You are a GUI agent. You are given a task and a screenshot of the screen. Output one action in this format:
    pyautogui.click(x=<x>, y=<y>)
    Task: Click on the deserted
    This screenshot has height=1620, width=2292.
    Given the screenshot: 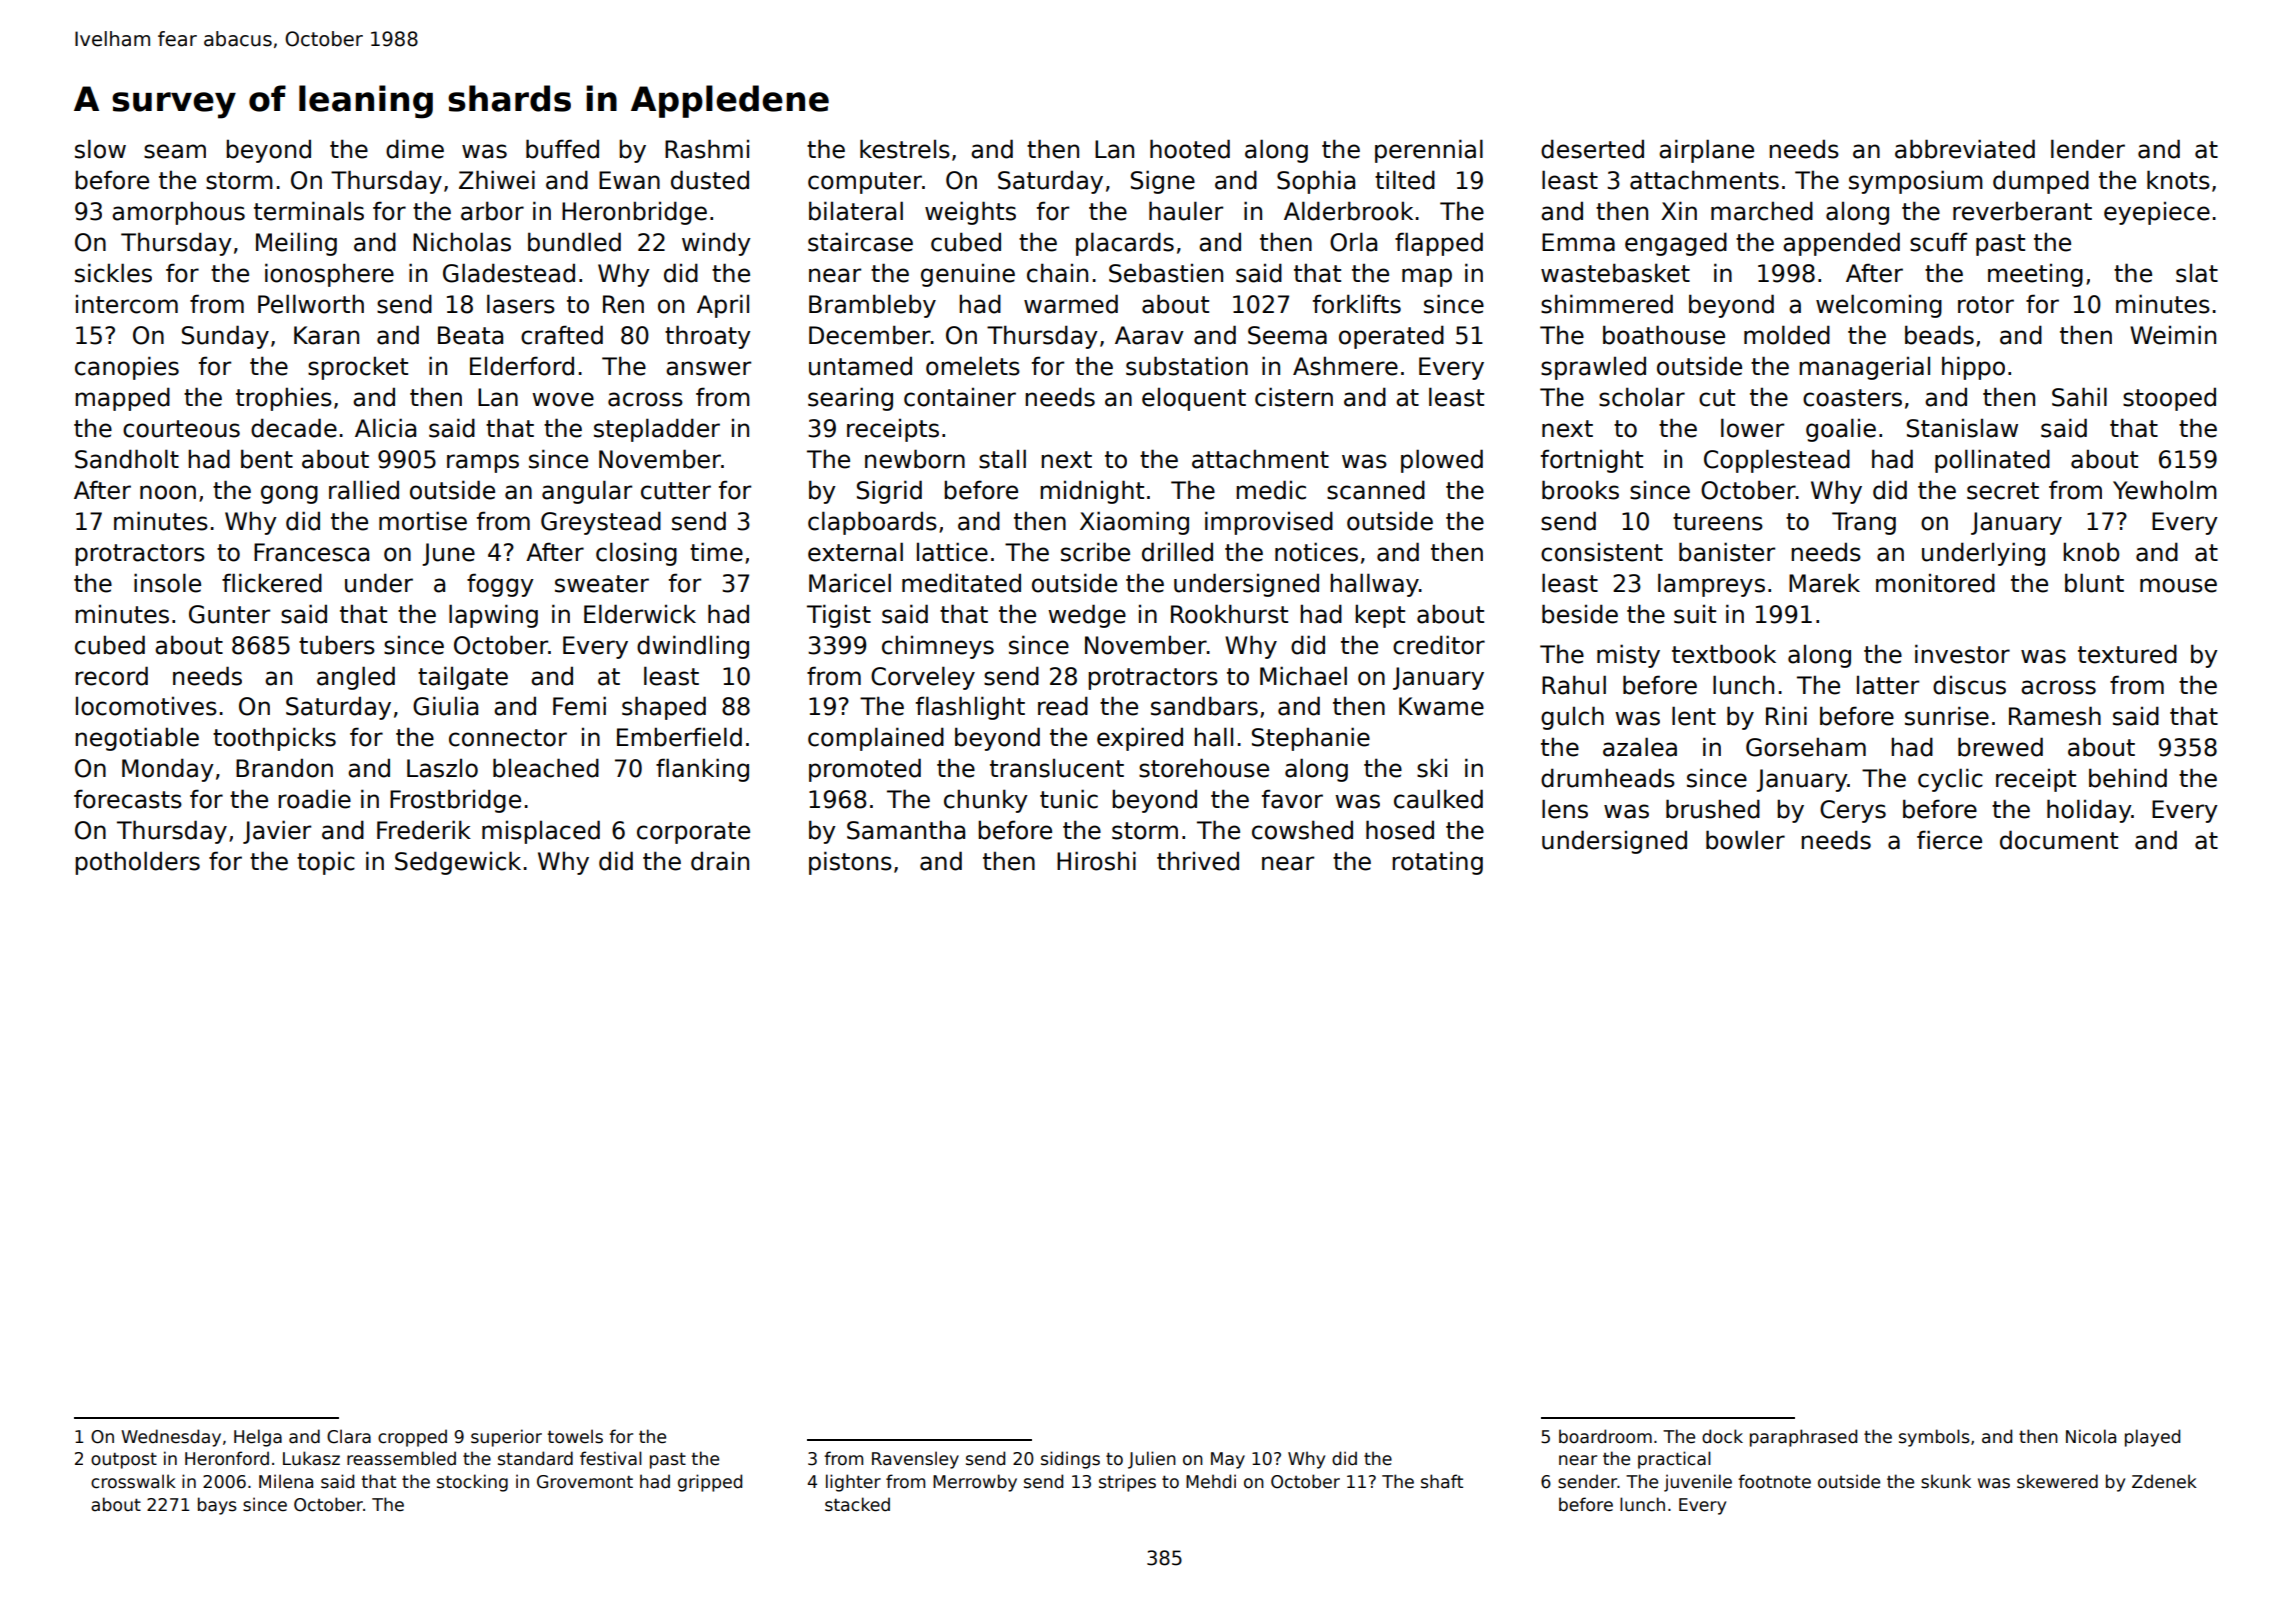 What is the action you would take?
    pyautogui.click(x=1592, y=149)
